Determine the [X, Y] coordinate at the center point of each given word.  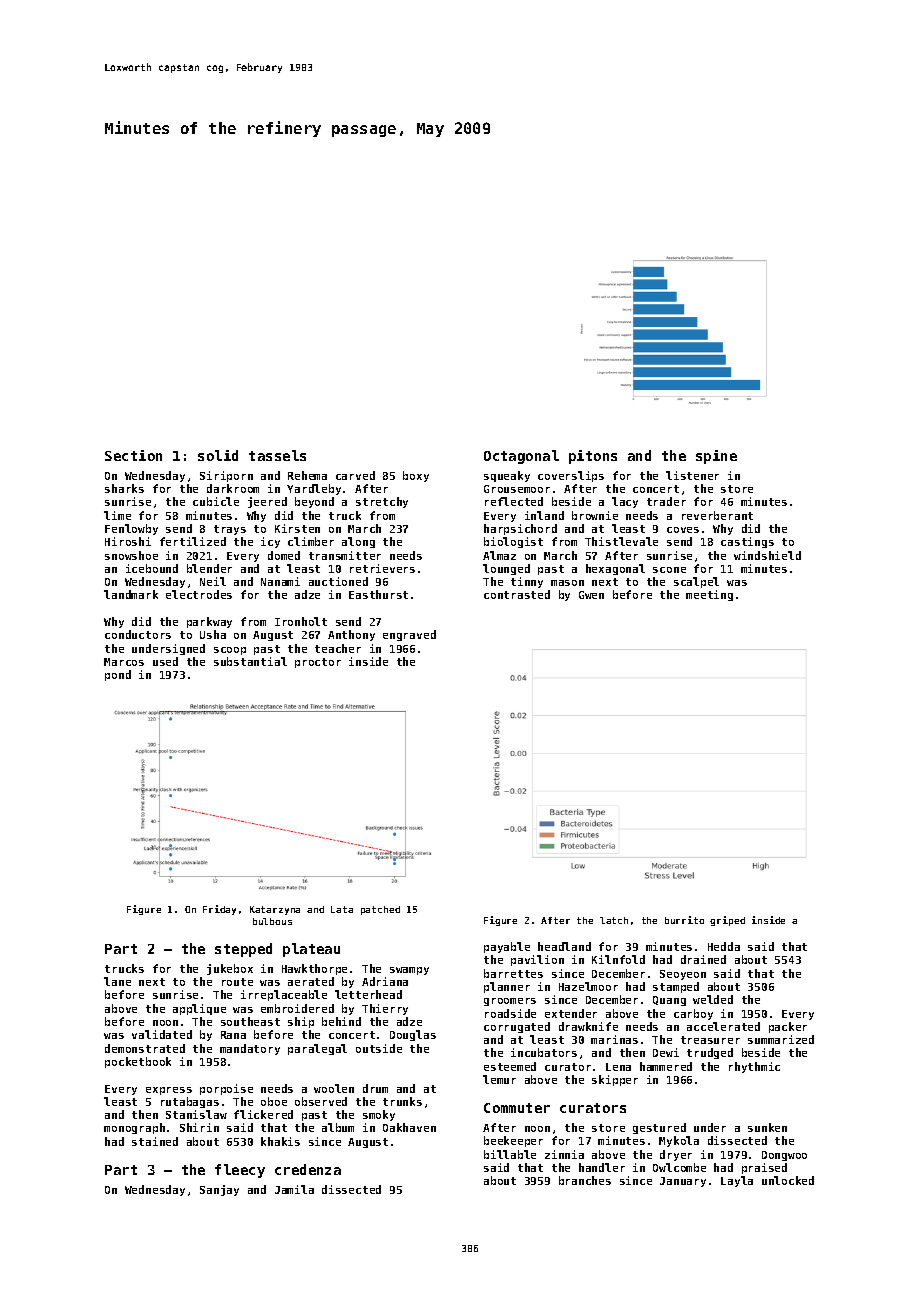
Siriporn [226, 476]
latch [614, 920]
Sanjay [219, 1190]
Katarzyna [275, 910]
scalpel [696, 582]
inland [544, 515]
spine [716, 457]
